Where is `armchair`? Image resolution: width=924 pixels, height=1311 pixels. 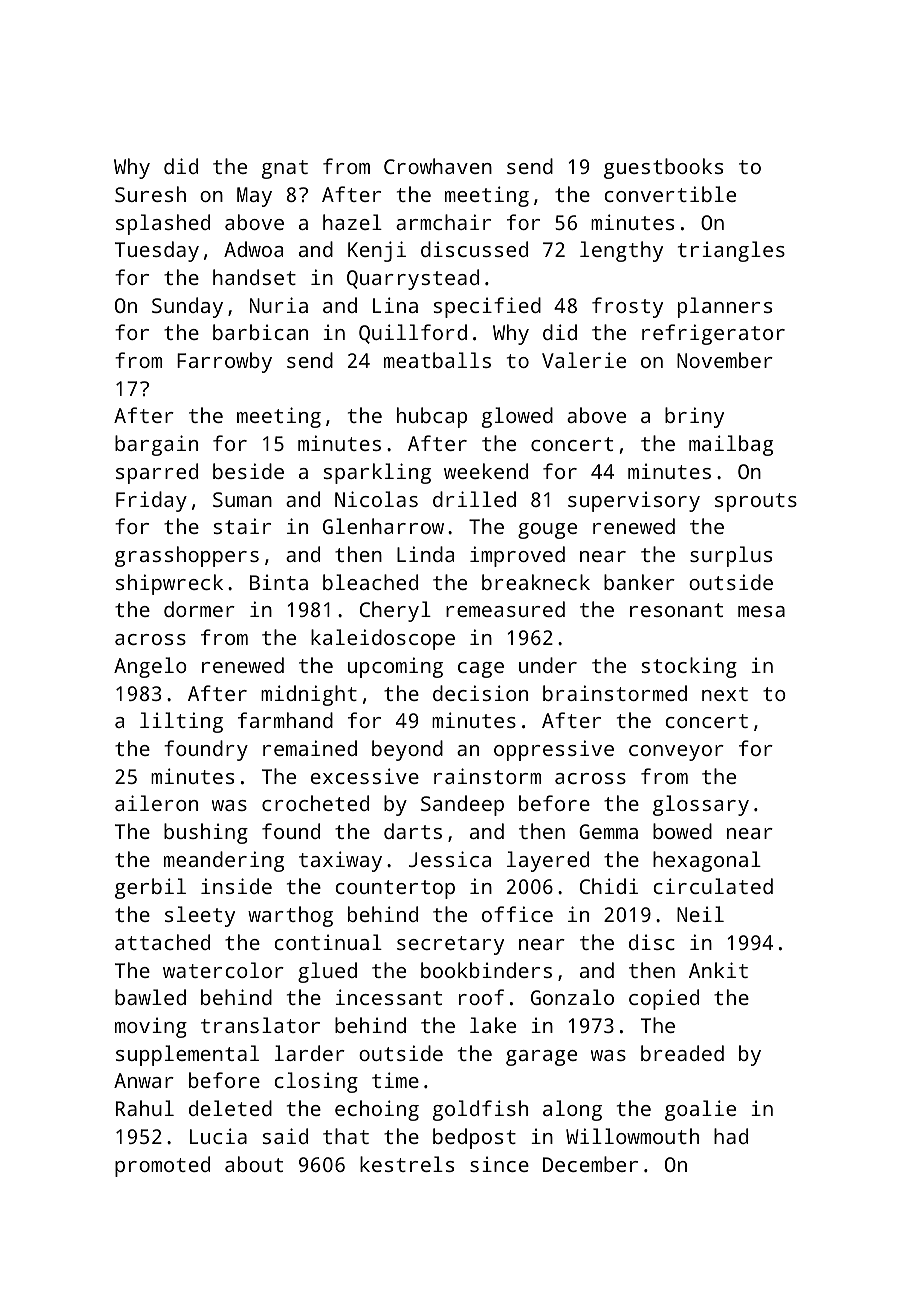 armchair is located at coordinates (443, 222).
